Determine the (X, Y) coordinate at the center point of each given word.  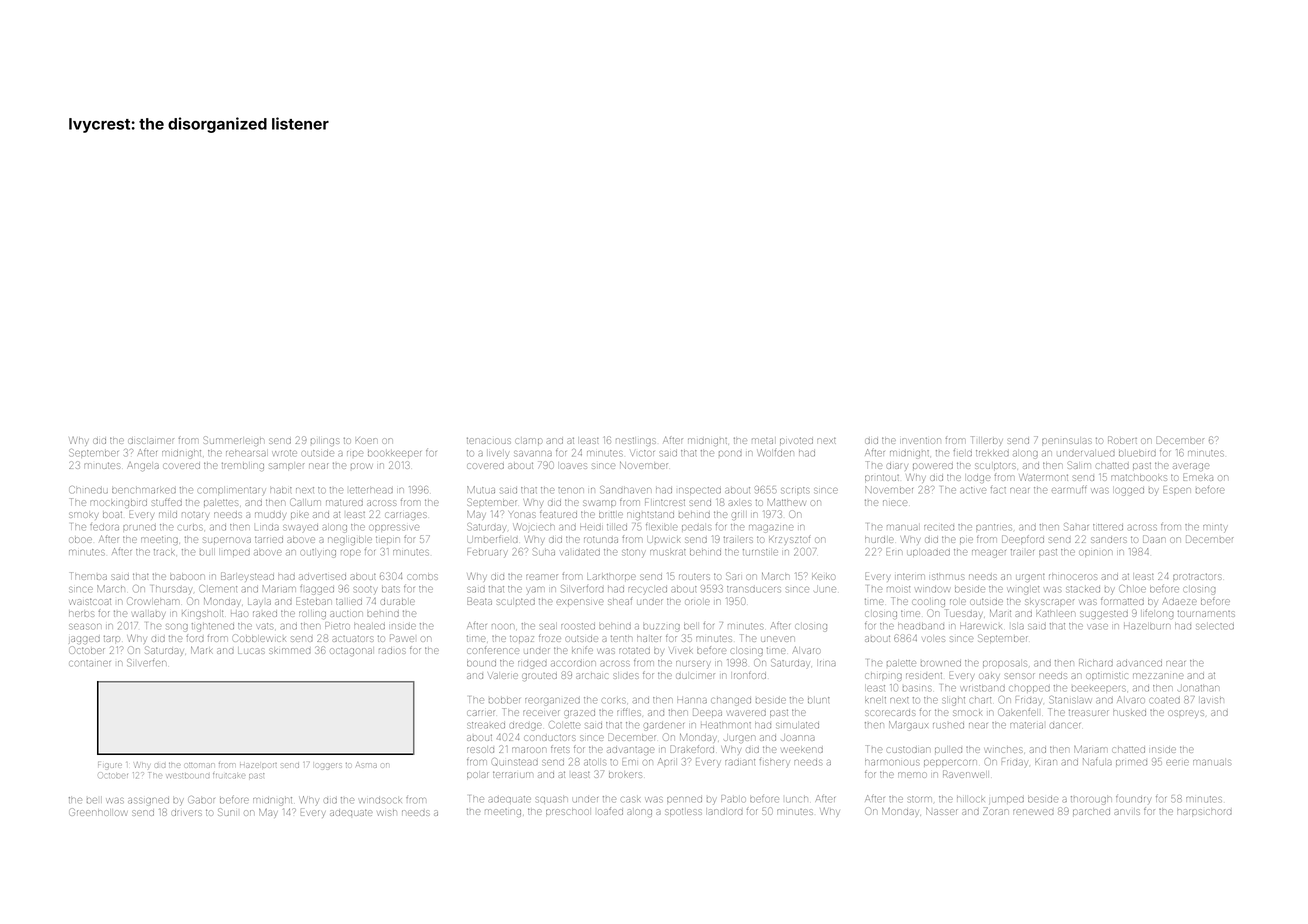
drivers (186, 813)
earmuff (1069, 490)
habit (281, 490)
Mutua (481, 489)
